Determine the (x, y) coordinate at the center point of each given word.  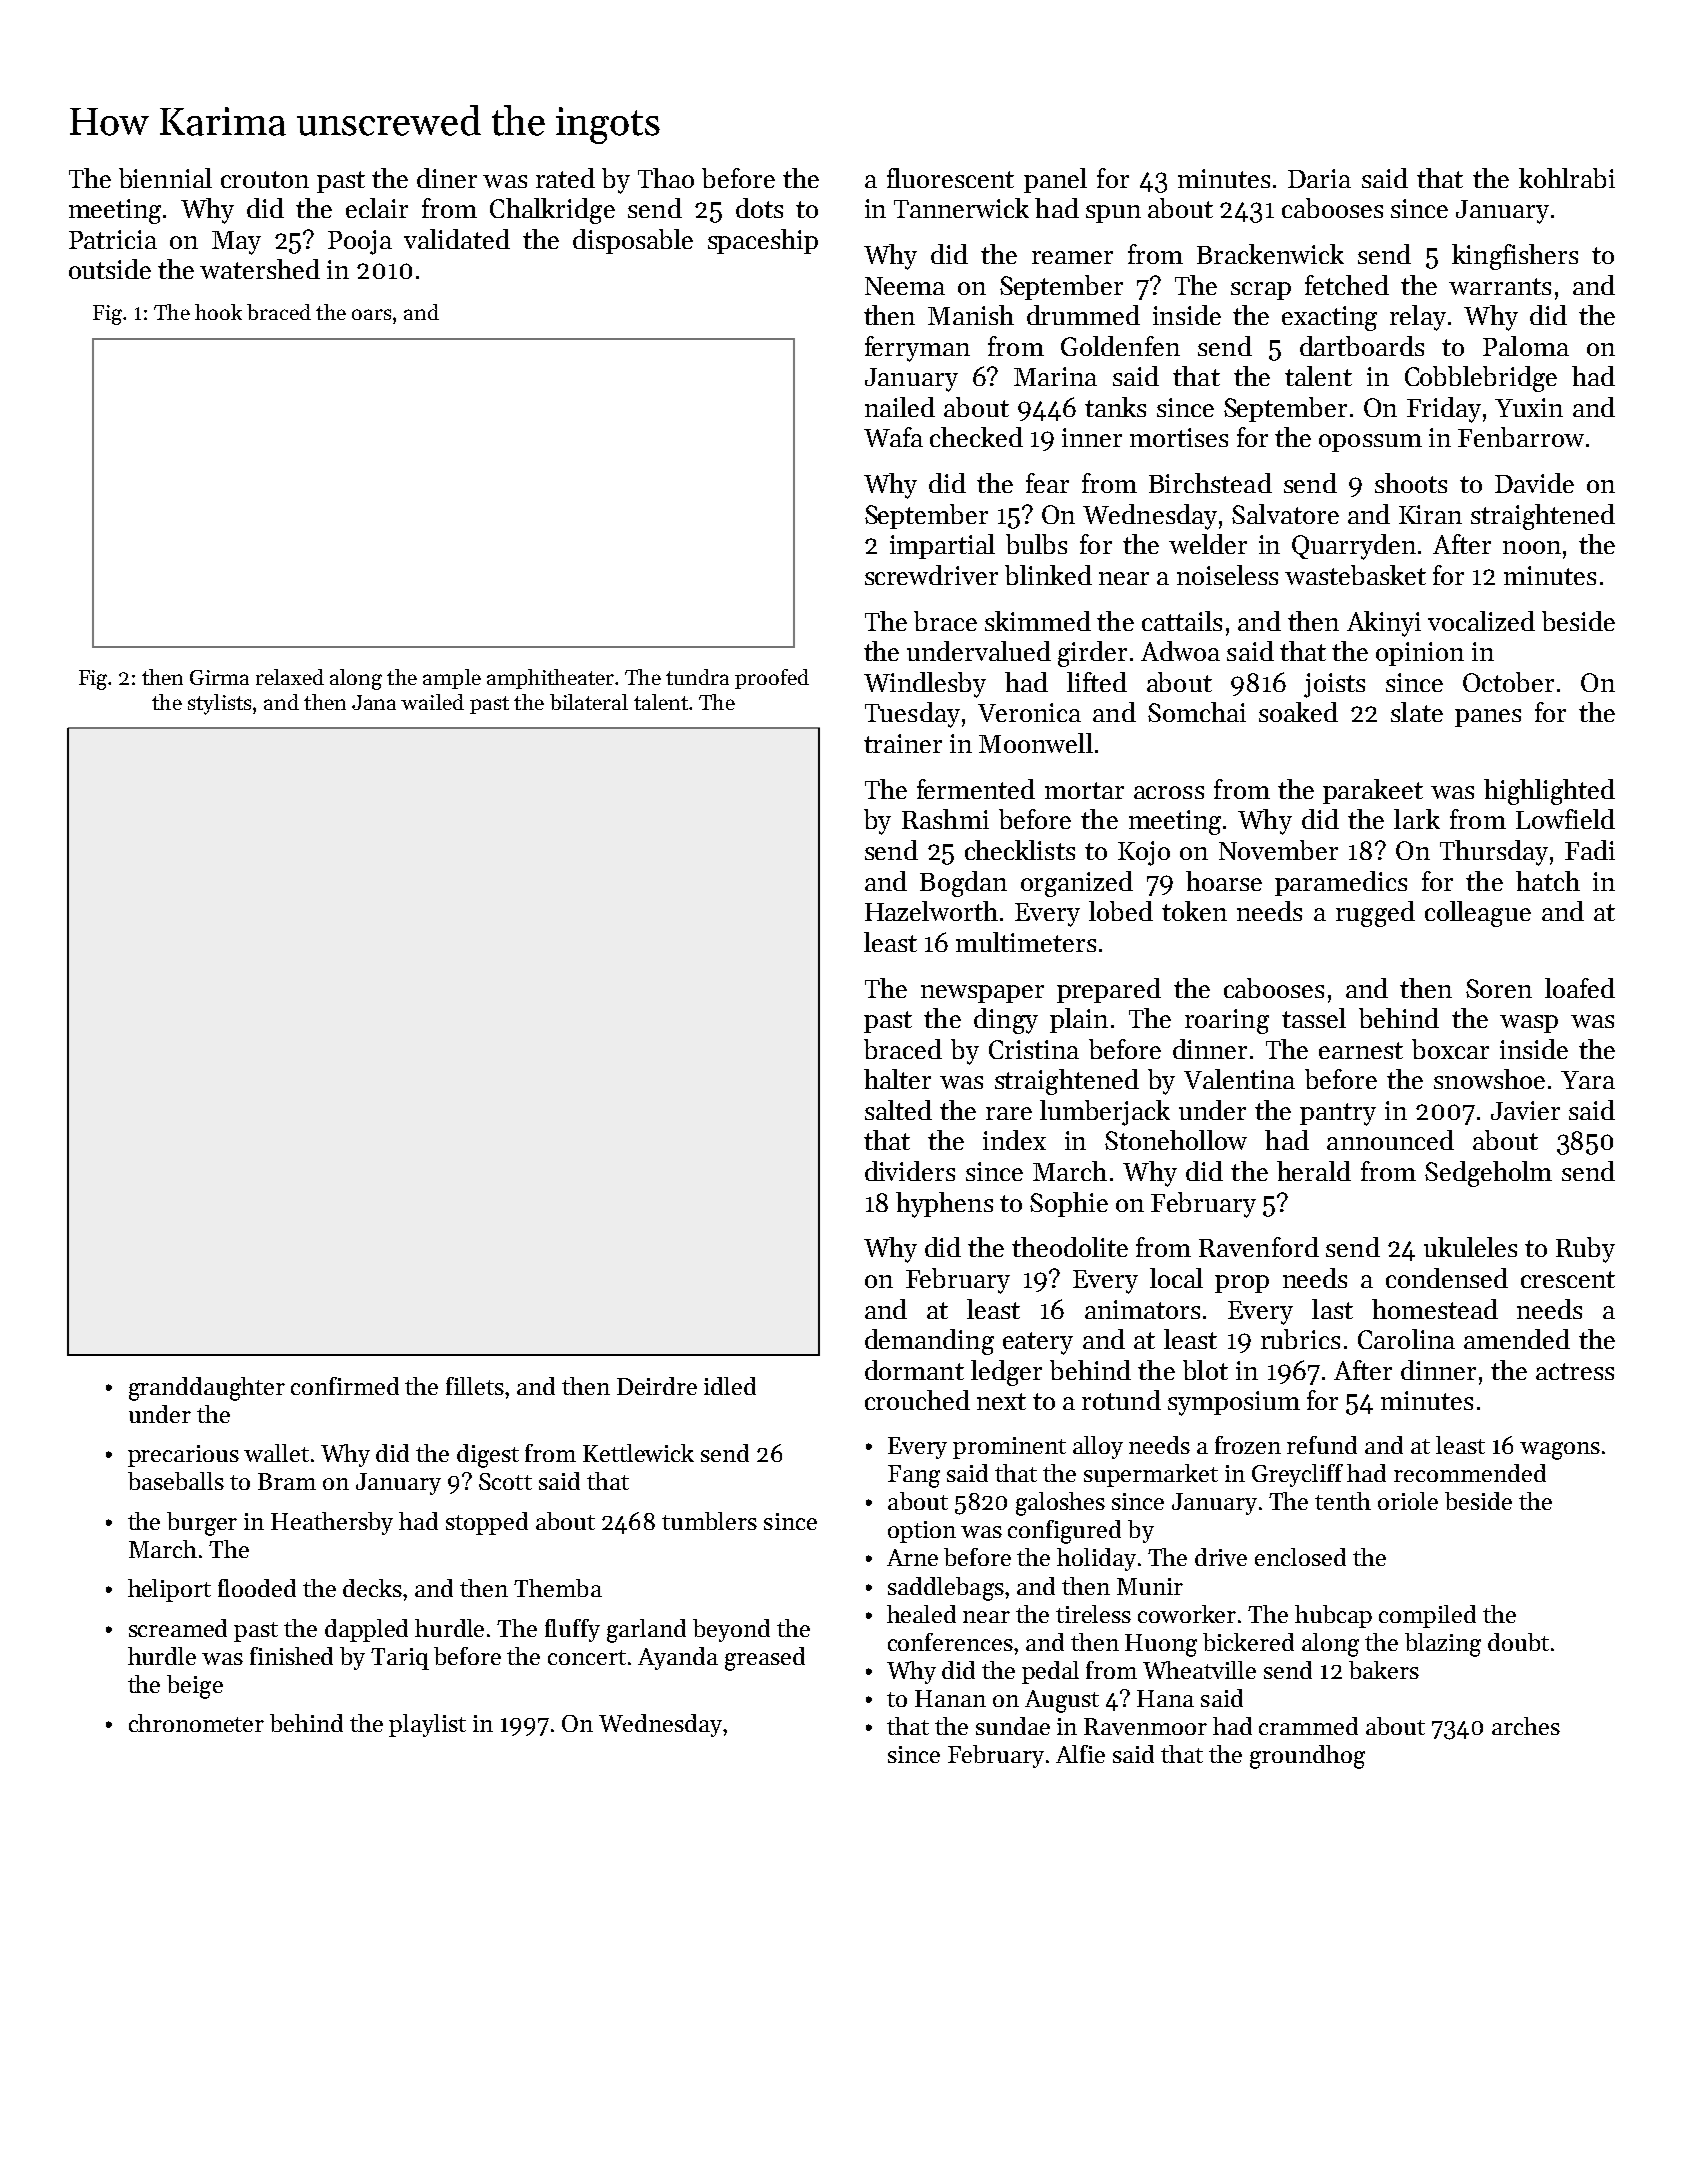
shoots (1411, 483)
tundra (697, 677)
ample (452, 679)
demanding (929, 1342)
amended (1517, 1339)
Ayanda (678, 1658)
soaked (1298, 712)
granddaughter (207, 1389)
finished (291, 1656)
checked (976, 437)
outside (110, 269)
